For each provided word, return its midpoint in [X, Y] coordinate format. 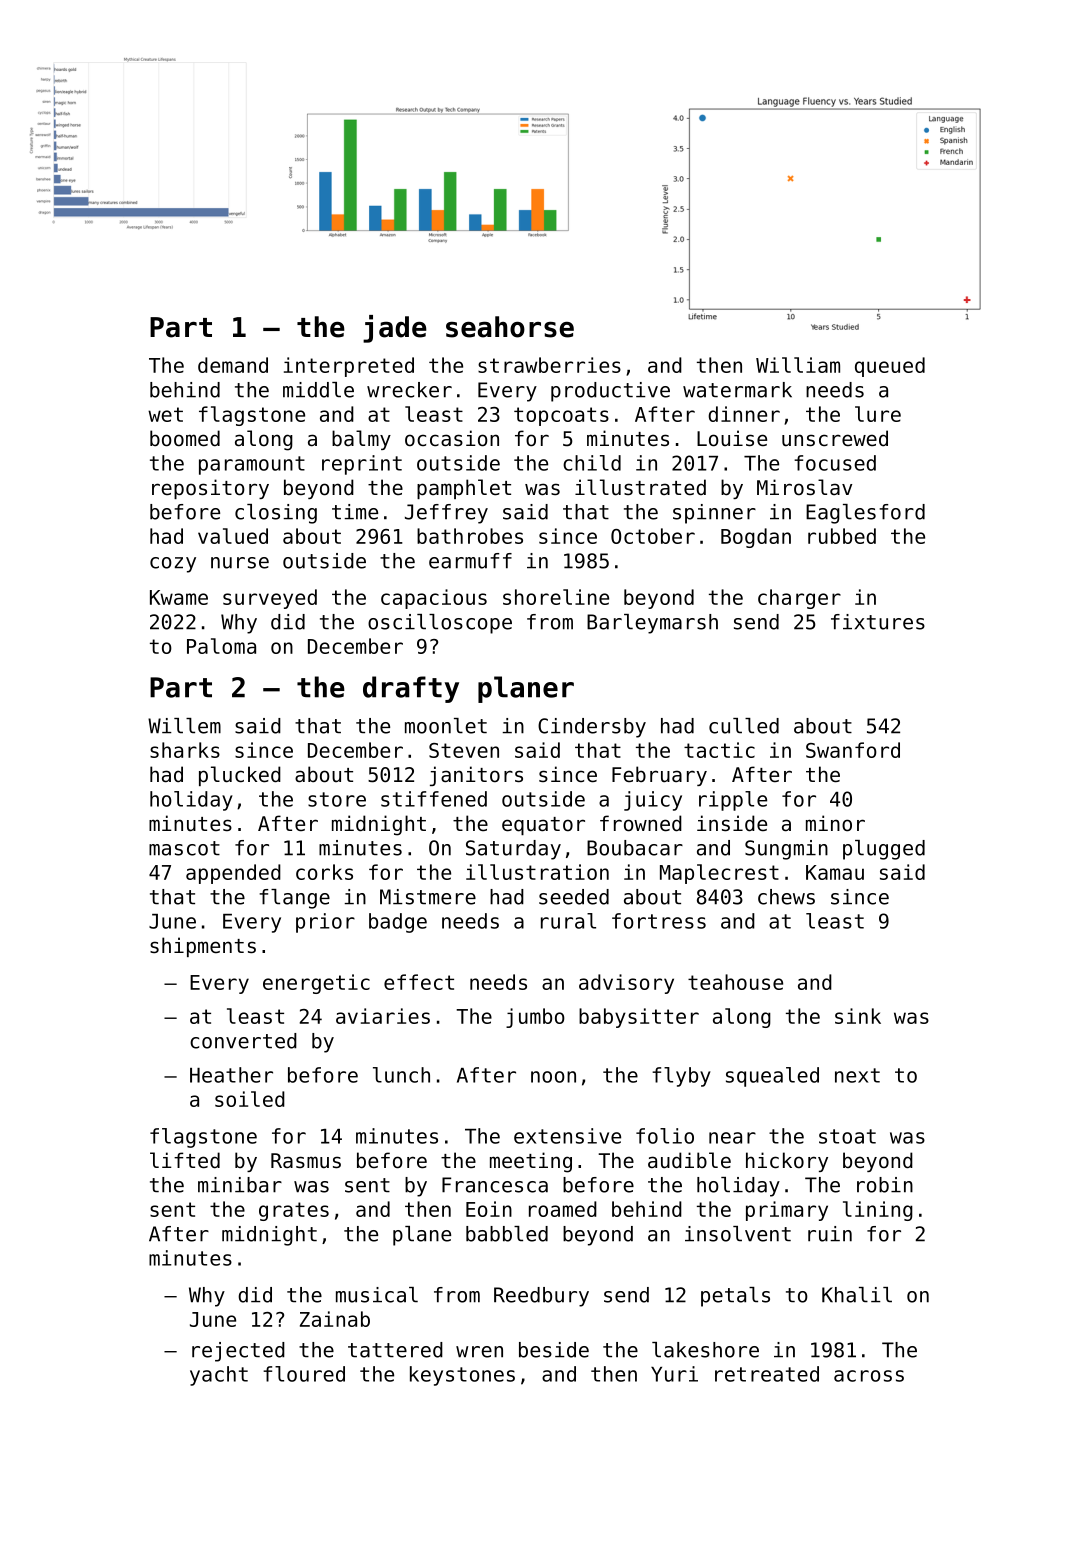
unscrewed [835, 438]
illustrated [640, 487]
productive [610, 392]
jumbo [535, 1018]
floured [304, 1374]
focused [835, 463]
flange [294, 899]
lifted [185, 1160]
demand [233, 365]
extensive [567, 1136]
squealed [772, 1077]
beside [554, 1350]
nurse [240, 563]
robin [885, 1185]
